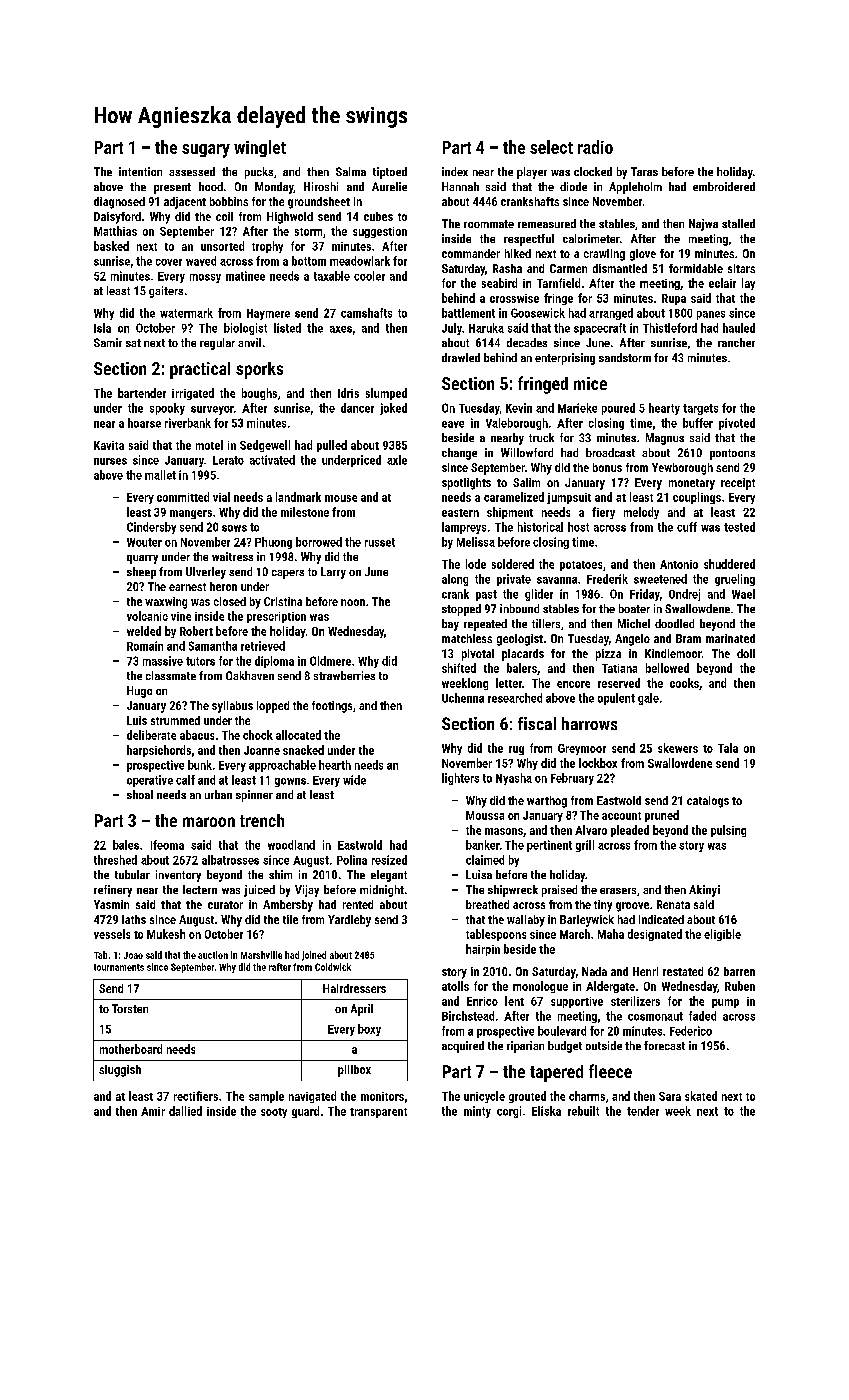 The image size is (849, 1400). Describe the element at coordinates (332, 707) in the page. I see `footings` at that location.
